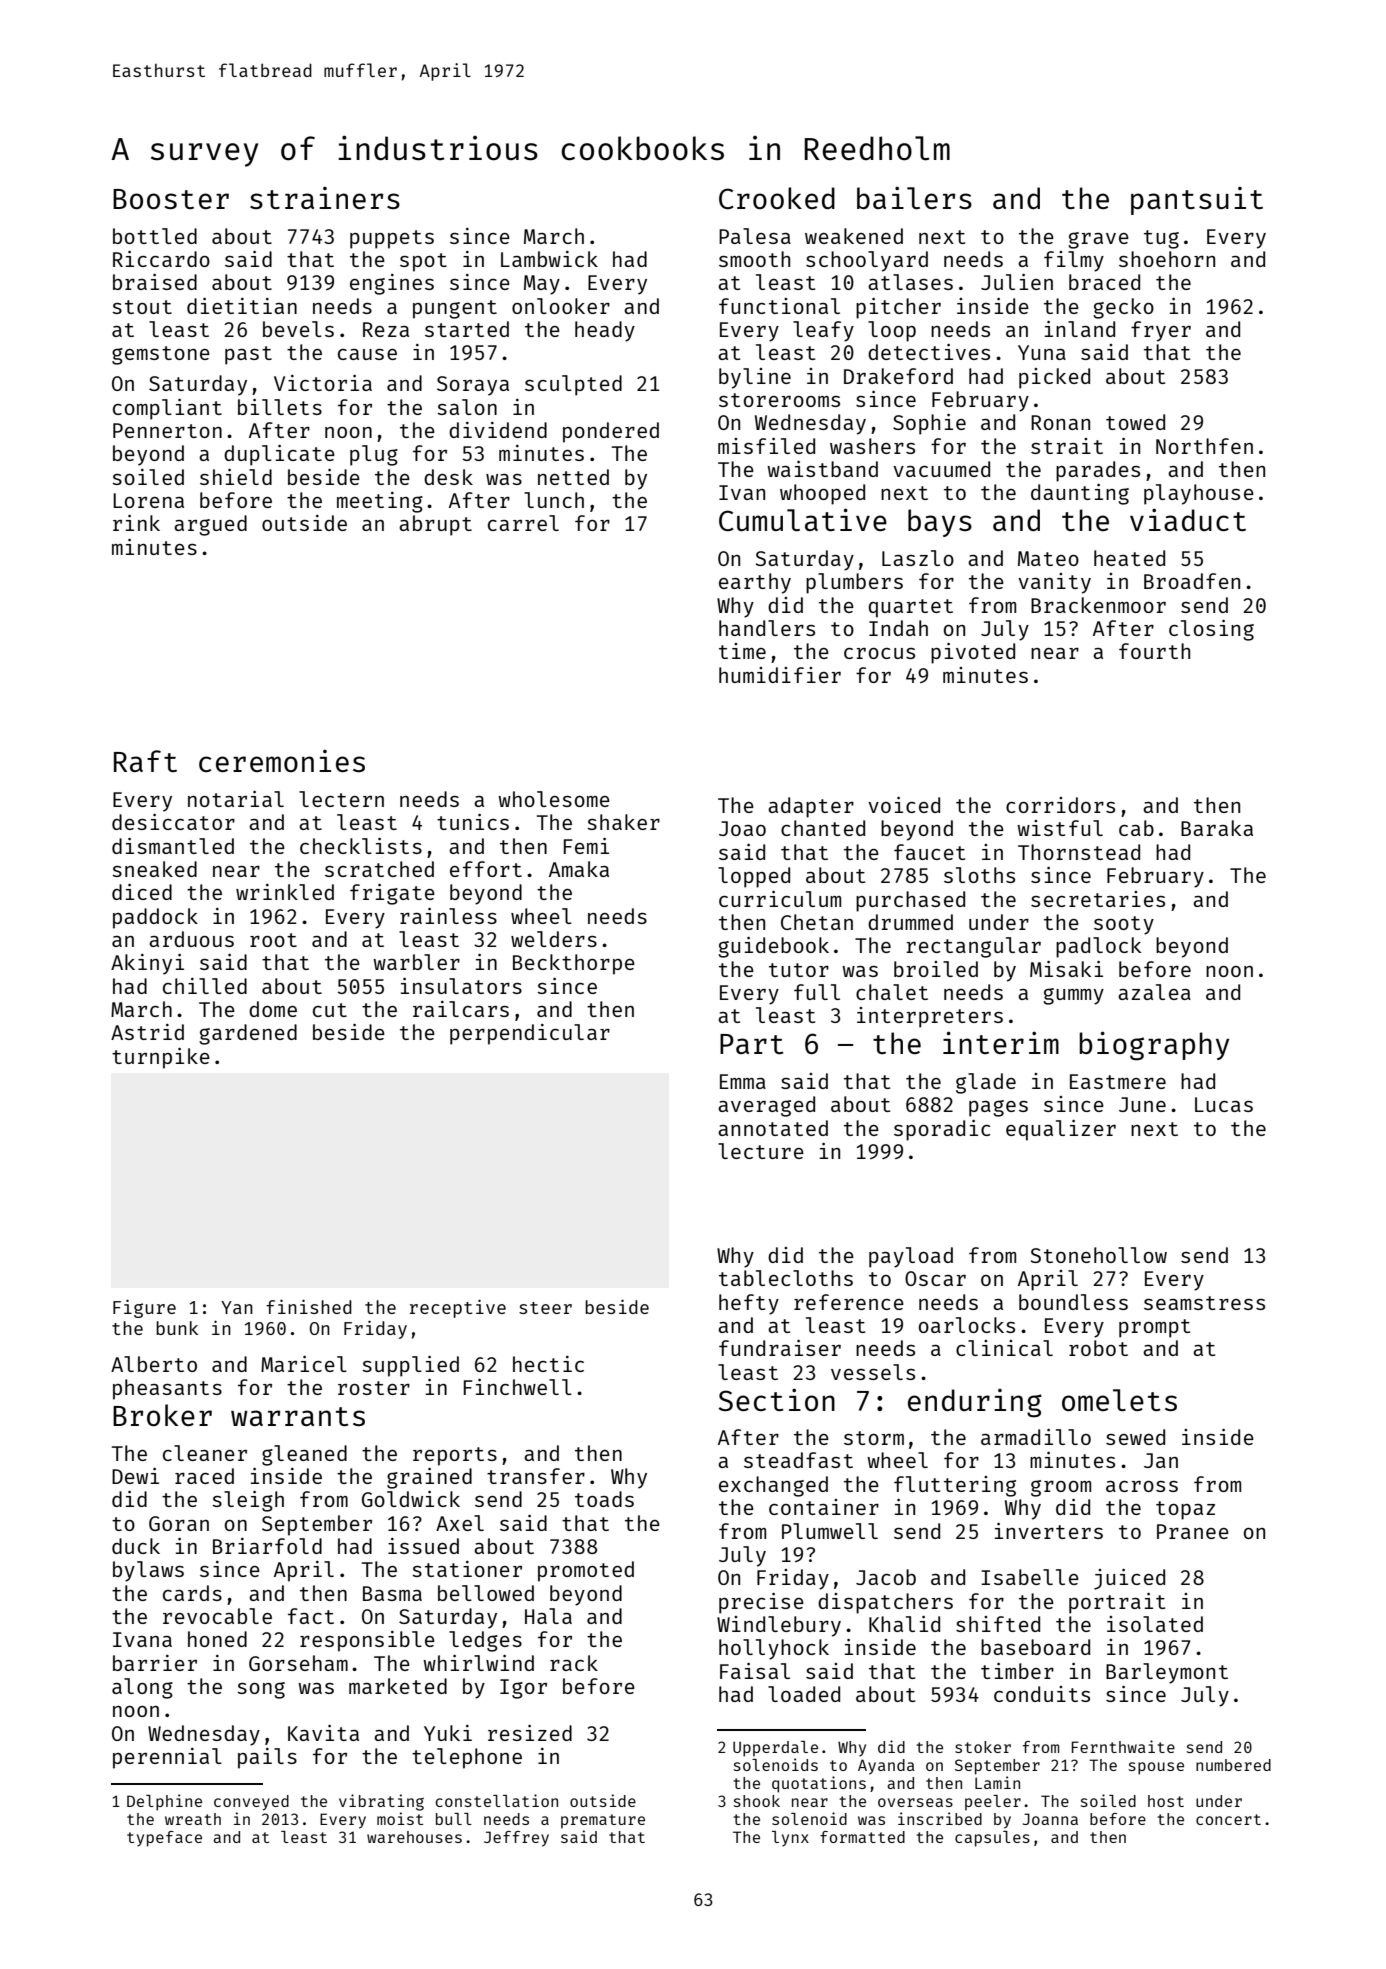 This image has width=1386, height=1969. Describe the element at coordinates (155, 282) in the image. I see `braised` at that location.
